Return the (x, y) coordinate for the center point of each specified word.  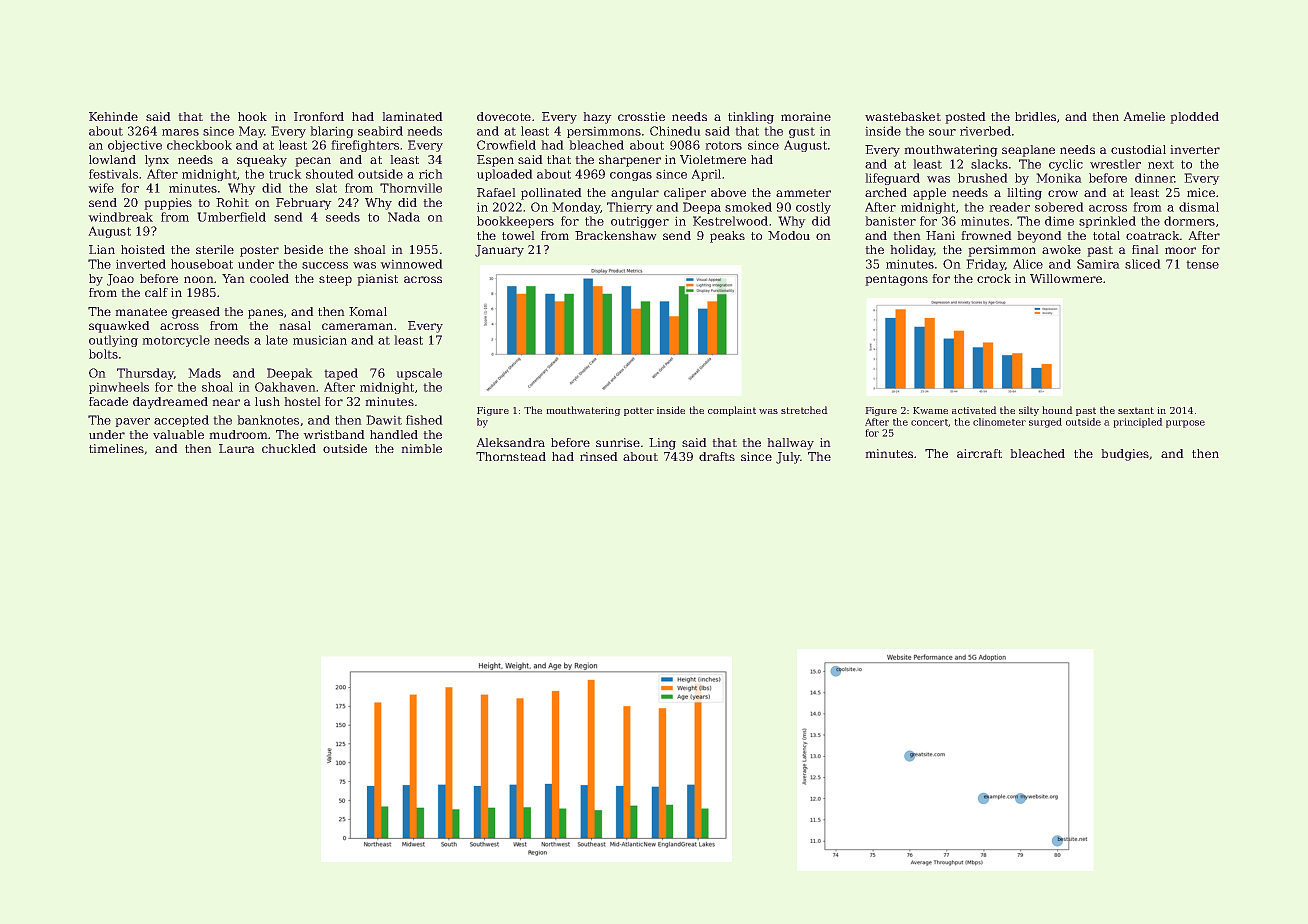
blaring (332, 132)
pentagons (896, 280)
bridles (1035, 116)
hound (1057, 410)
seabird (380, 131)
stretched (804, 410)
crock (994, 278)
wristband (334, 434)
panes (265, 314)
